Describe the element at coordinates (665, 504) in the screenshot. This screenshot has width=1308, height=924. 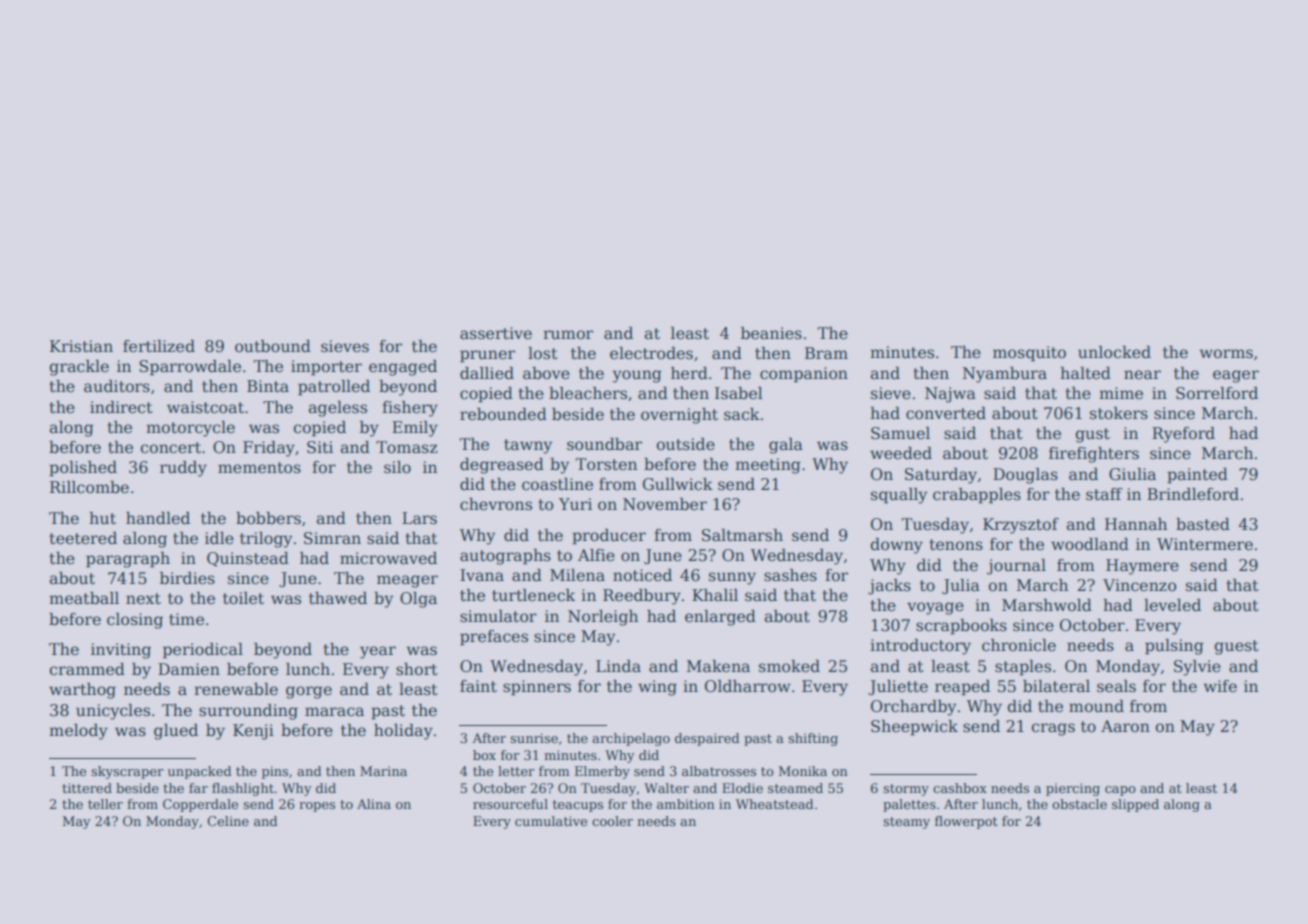
I see `November` at that location.
